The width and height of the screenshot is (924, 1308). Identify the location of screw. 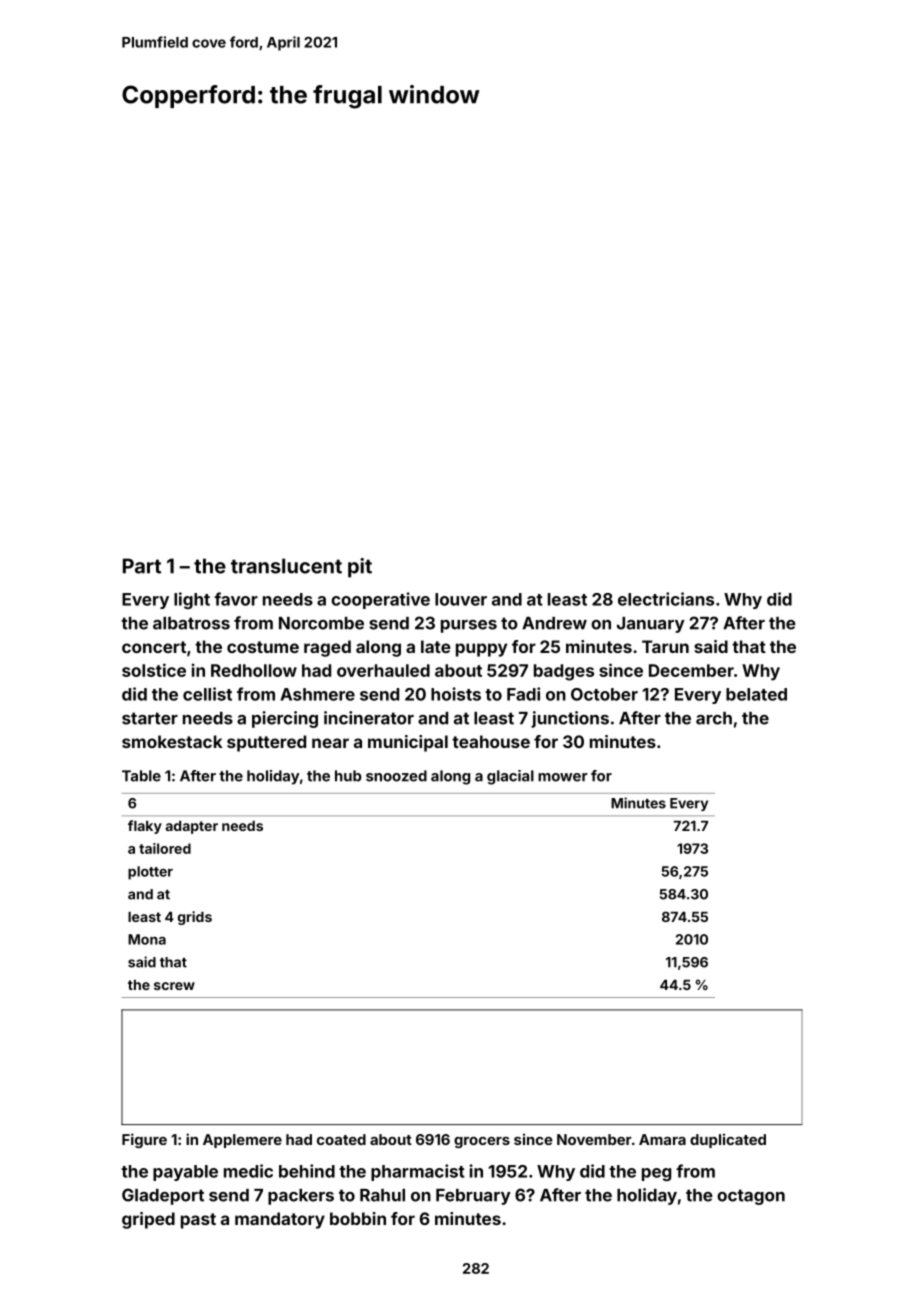
(174, 986).
